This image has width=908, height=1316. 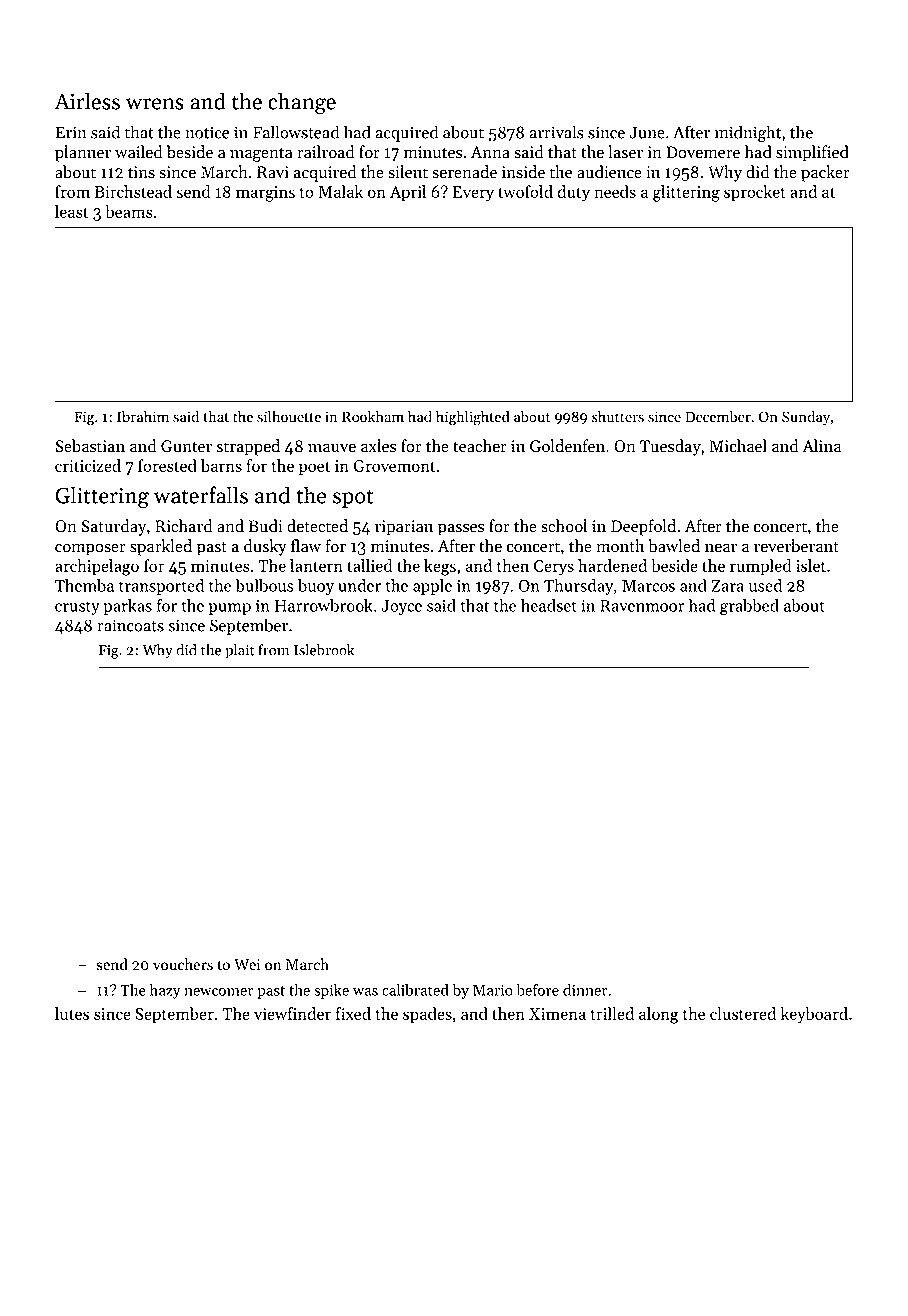 I want to click on calibrated, so click(x=415, y=990).
